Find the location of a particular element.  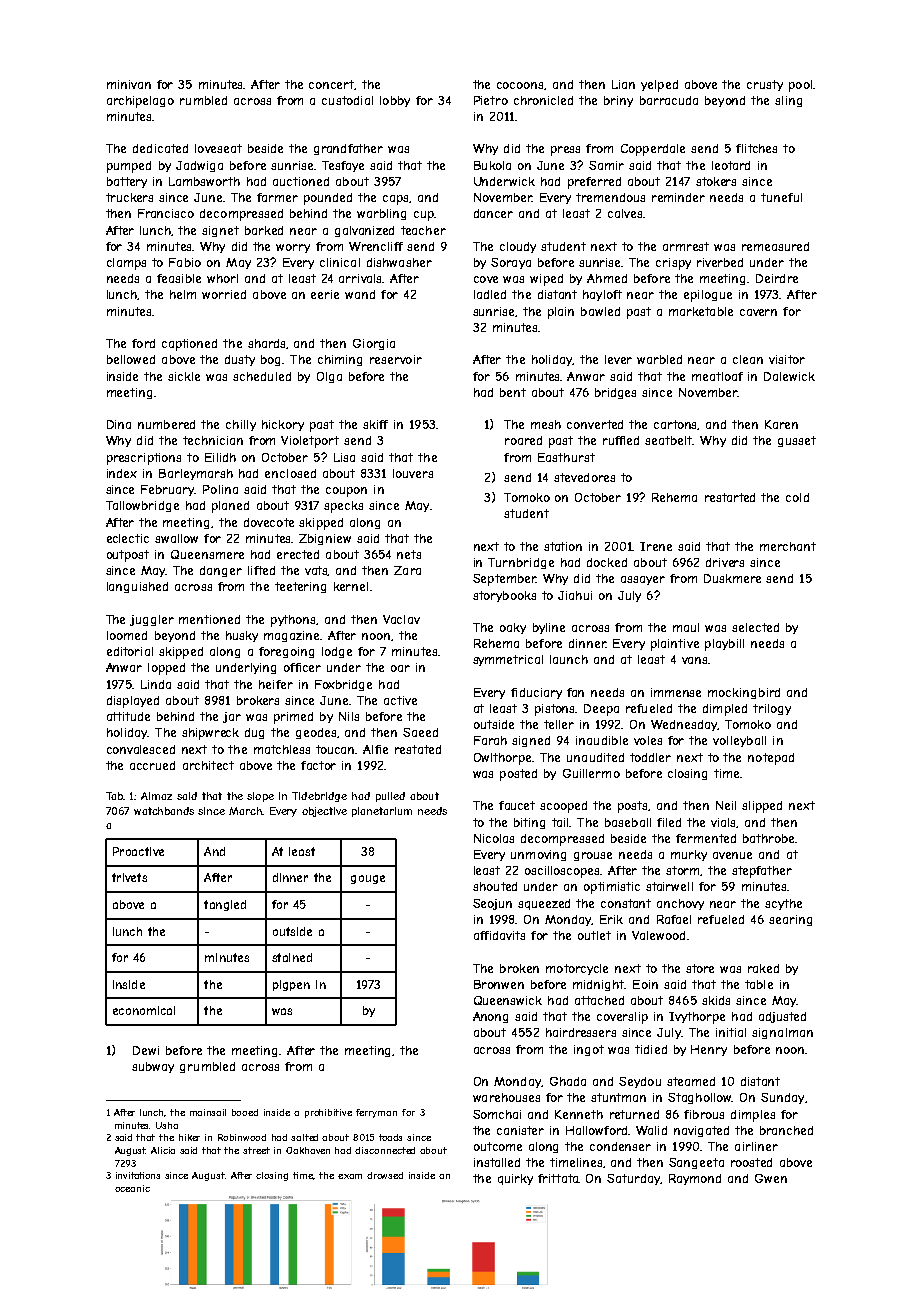

launch is located at coordinates (569, 659).
